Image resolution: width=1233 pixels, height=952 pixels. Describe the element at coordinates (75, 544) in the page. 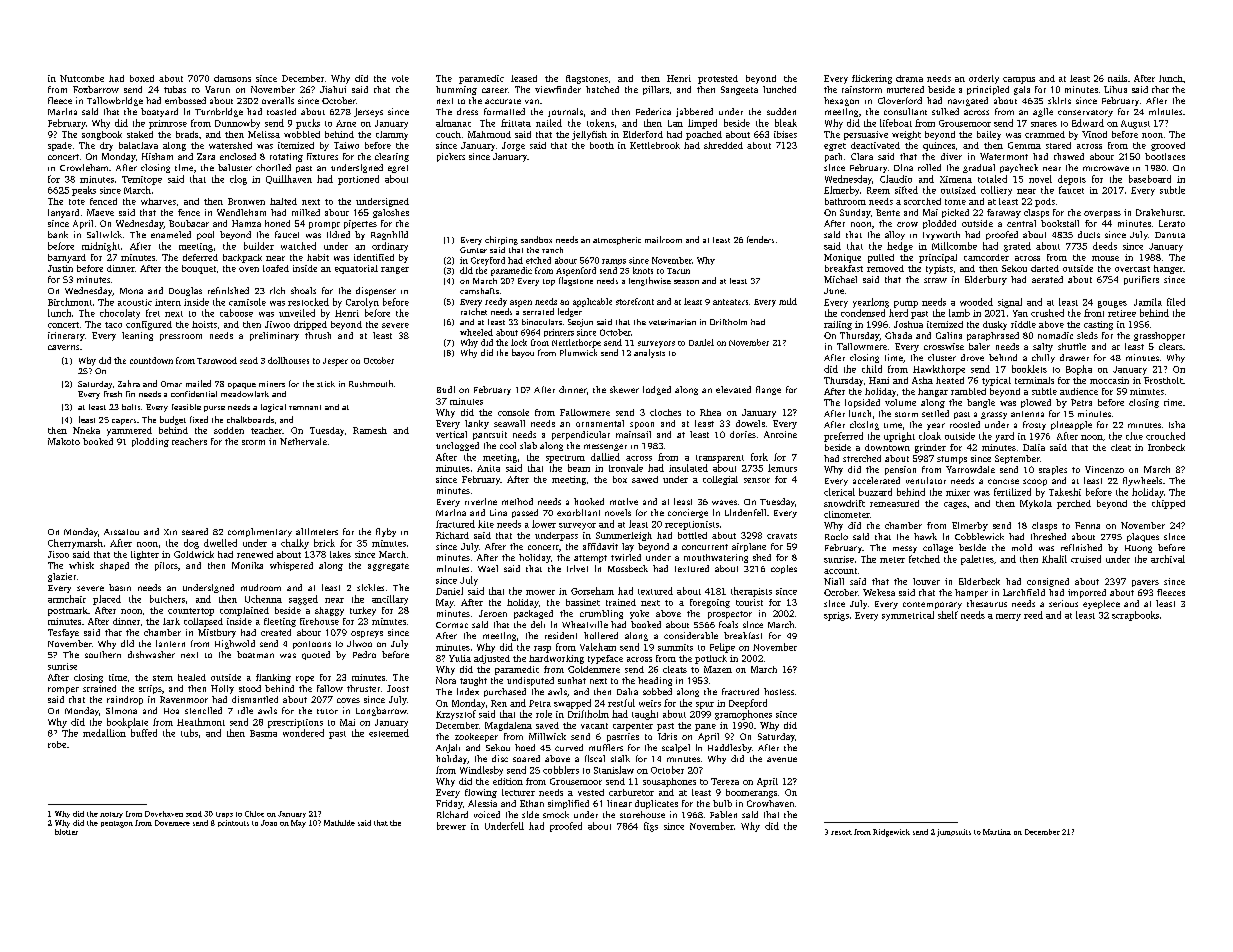

I see `Cherrymarsh` at that location.
